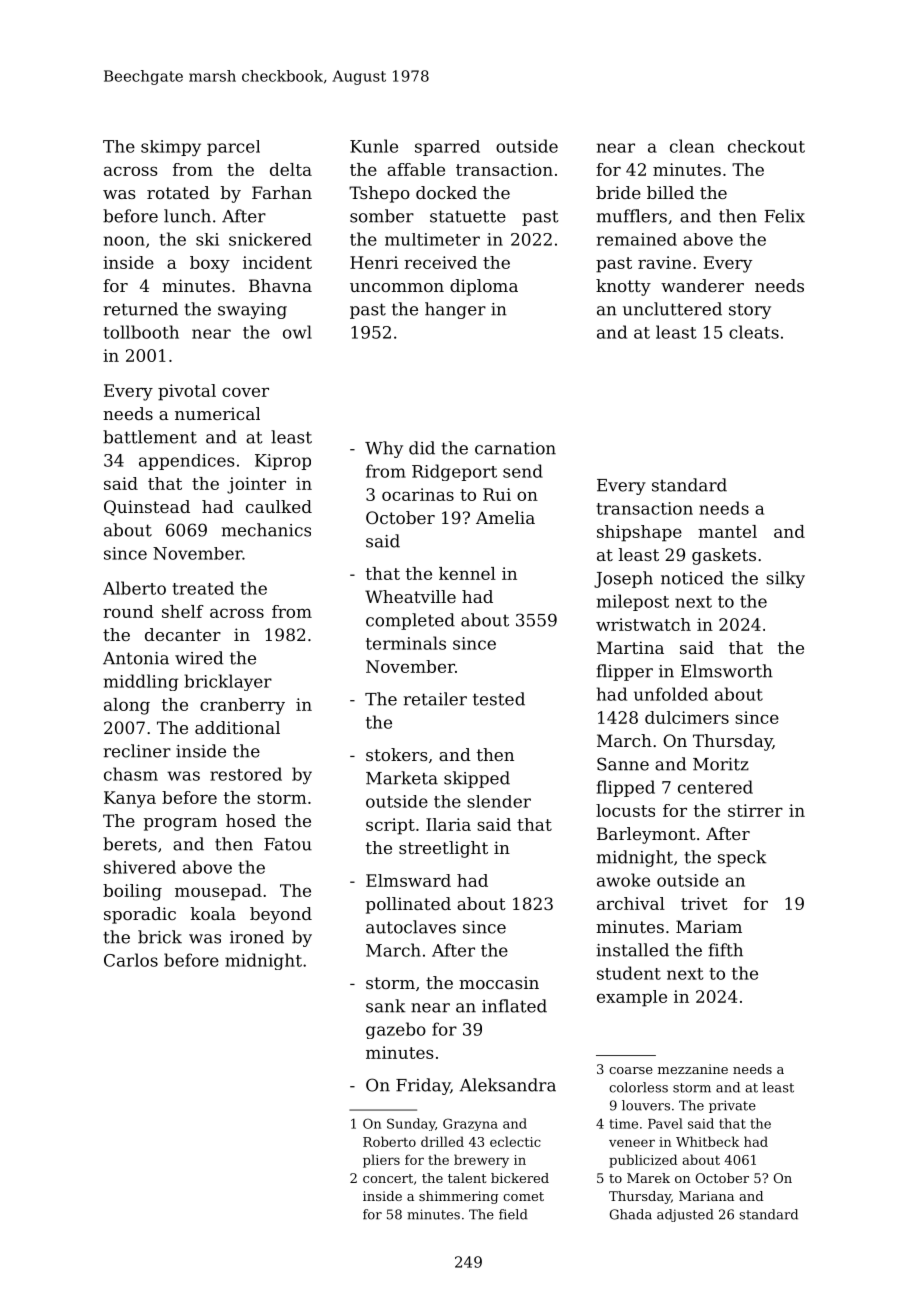 The width and height of the screenshot is (908, 1316). Describe the element at coordinates (692, 146) in the screenshot. I see `clean` at that location.
